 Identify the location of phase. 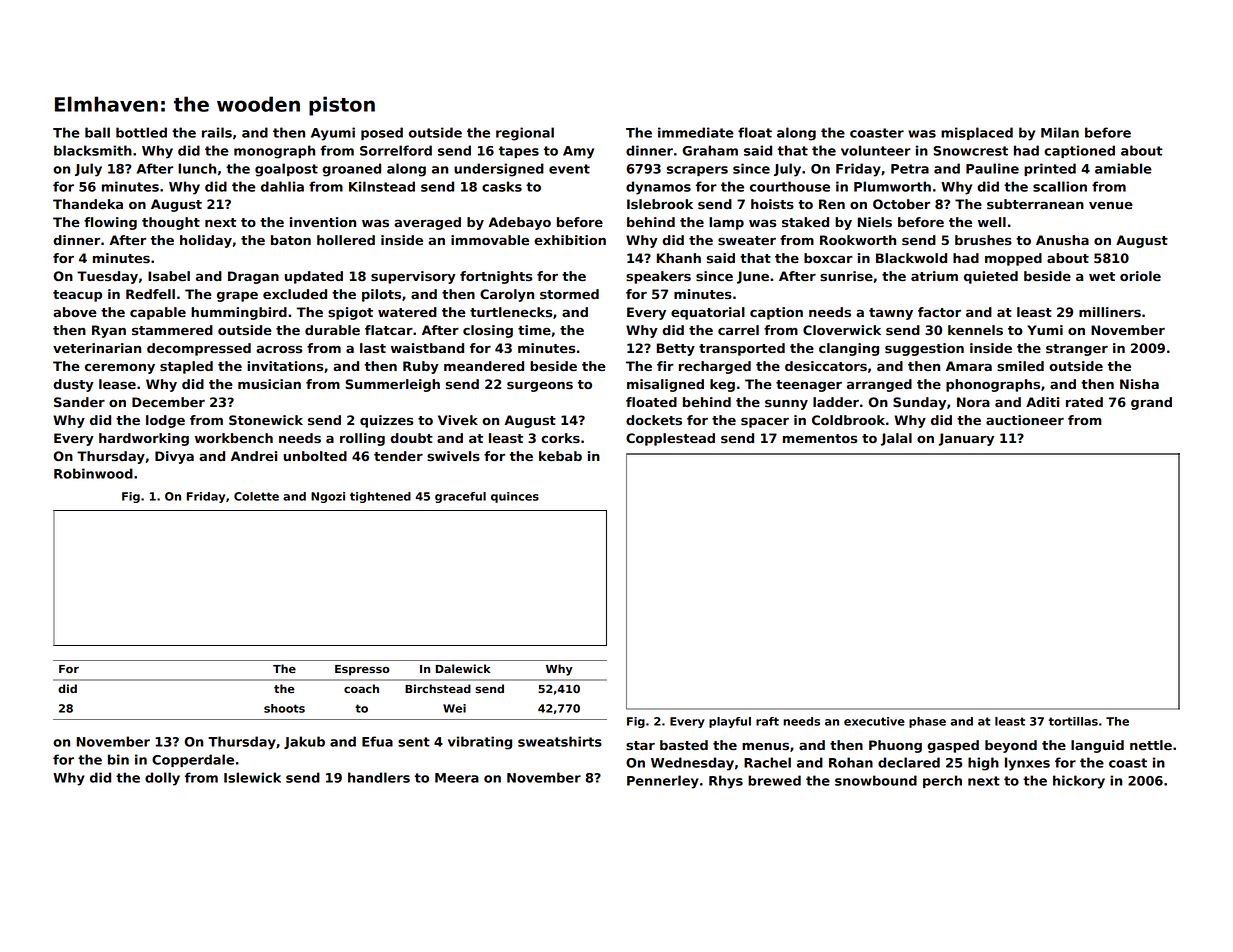
(927, 722).
